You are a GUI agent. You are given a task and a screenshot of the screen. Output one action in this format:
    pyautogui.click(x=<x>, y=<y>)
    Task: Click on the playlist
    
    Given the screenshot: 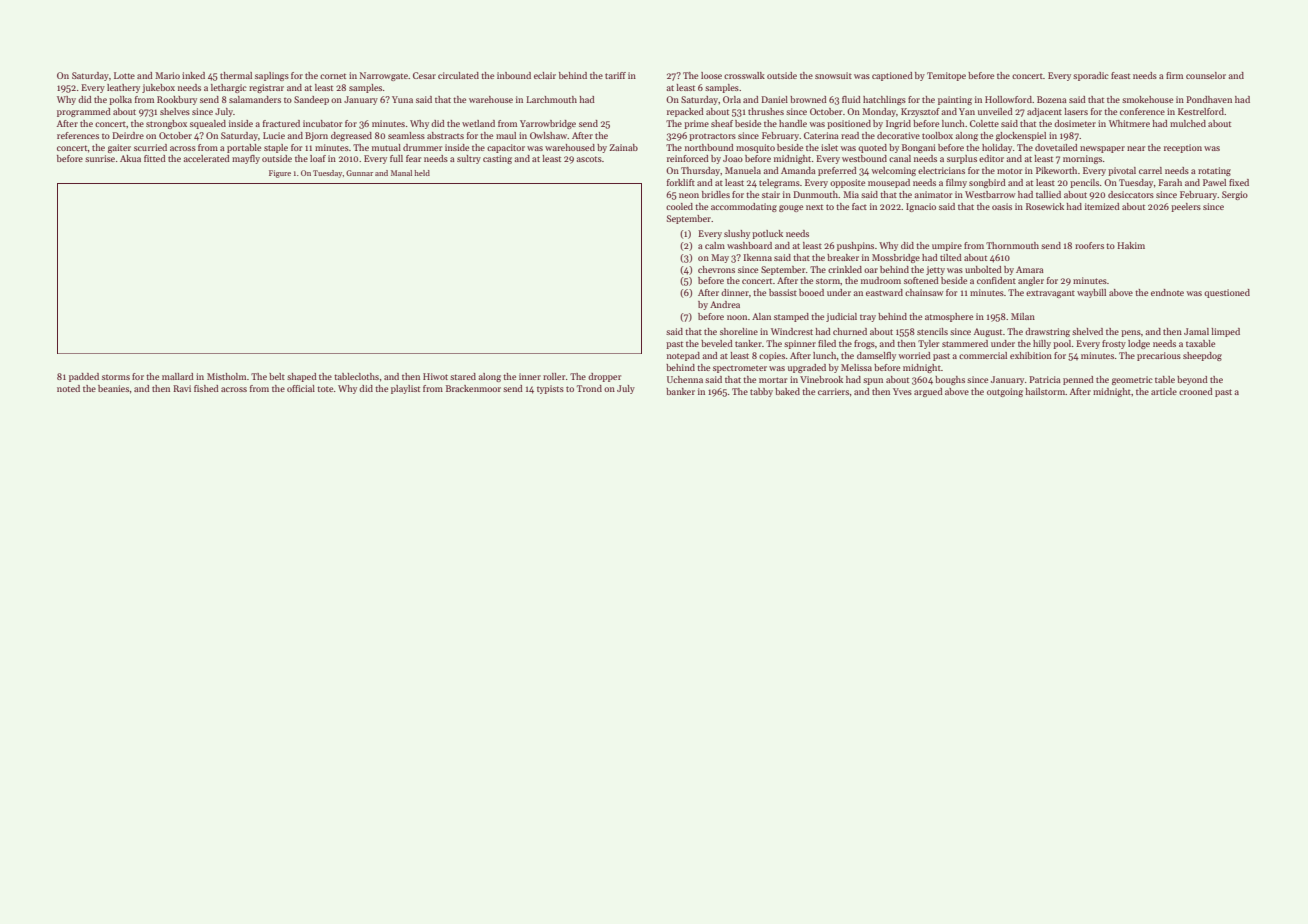 What is the action you would take?
    pyautogui.click(x=405, y=389)
